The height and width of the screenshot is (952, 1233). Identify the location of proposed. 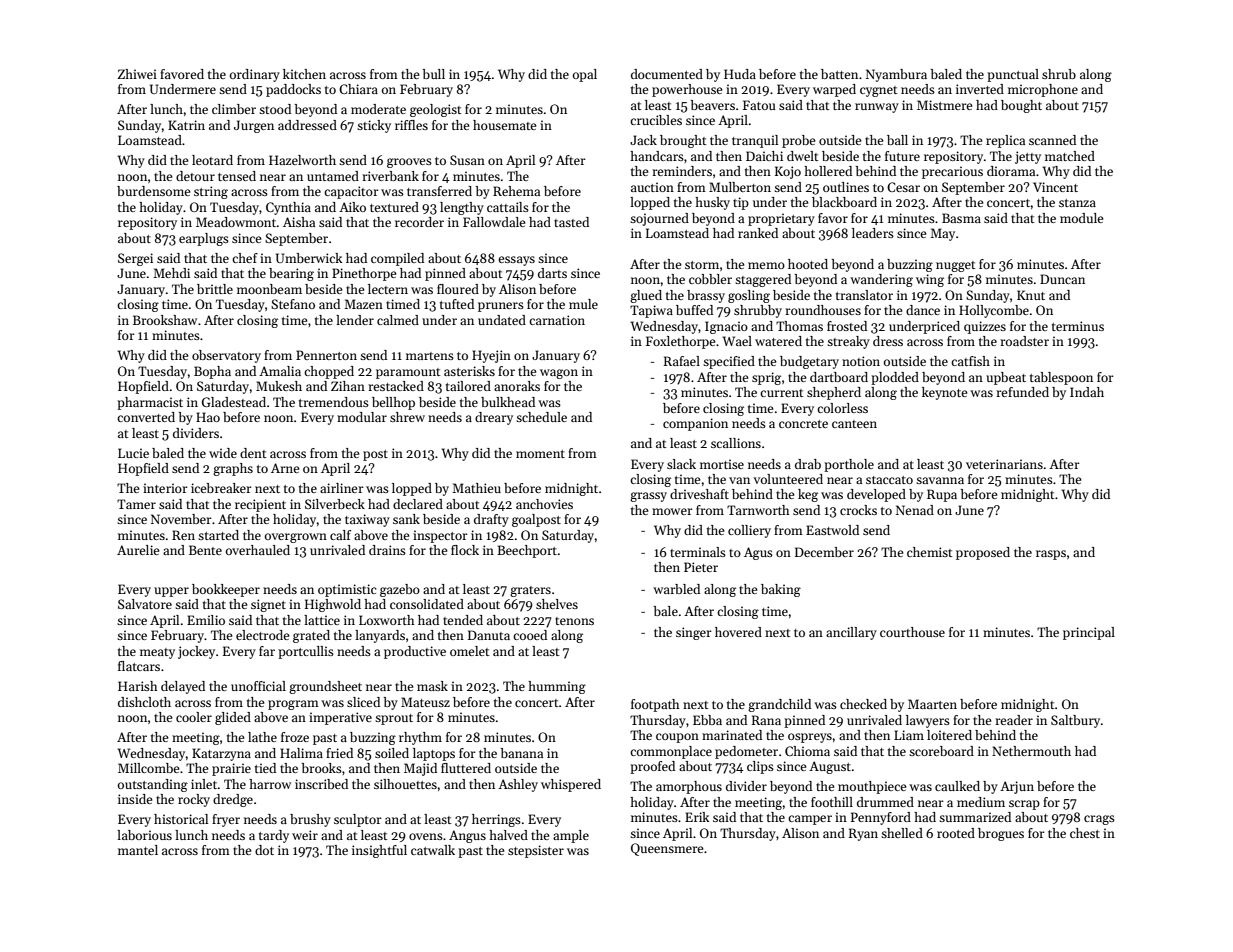
(983, 553).
